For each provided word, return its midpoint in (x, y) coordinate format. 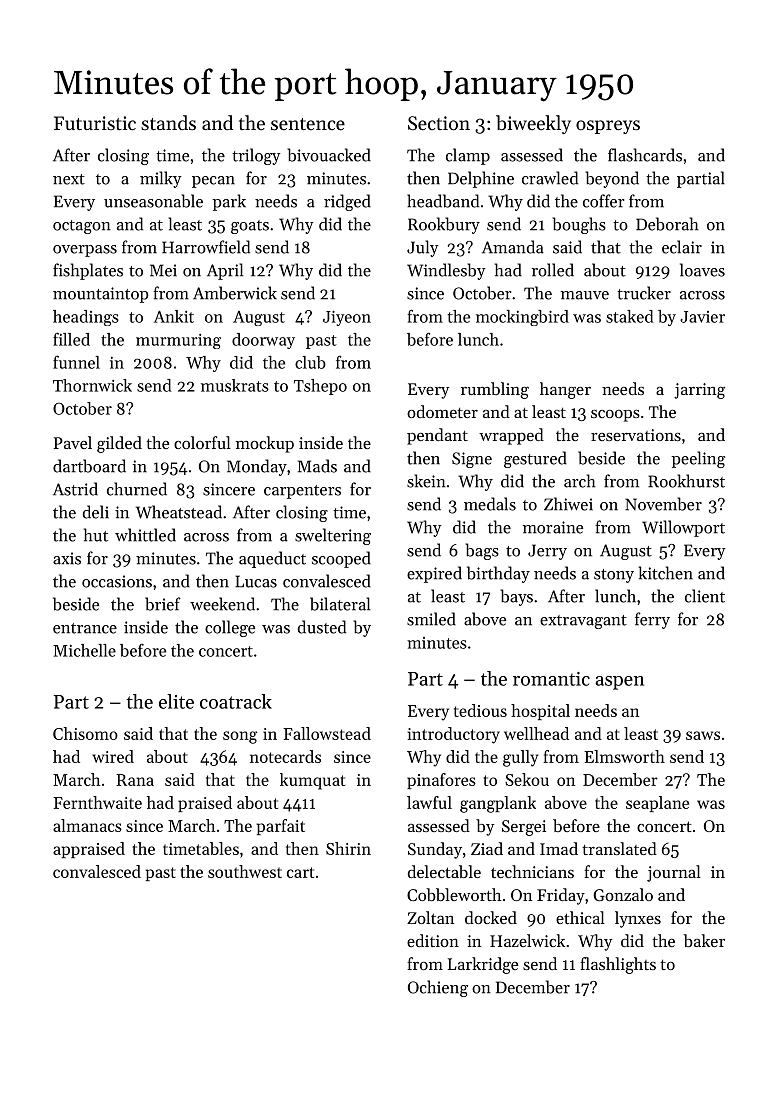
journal (674, 873)
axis (67, 558)
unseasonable (153, 201)
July (423, 248)
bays (516, 597)
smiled (431, 619)
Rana (135, 780)
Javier (702, 317)
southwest (245, 871)
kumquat (312, 781)
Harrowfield (206, 247)
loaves (702, 270)
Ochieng (438, 988)
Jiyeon (347, 318)
